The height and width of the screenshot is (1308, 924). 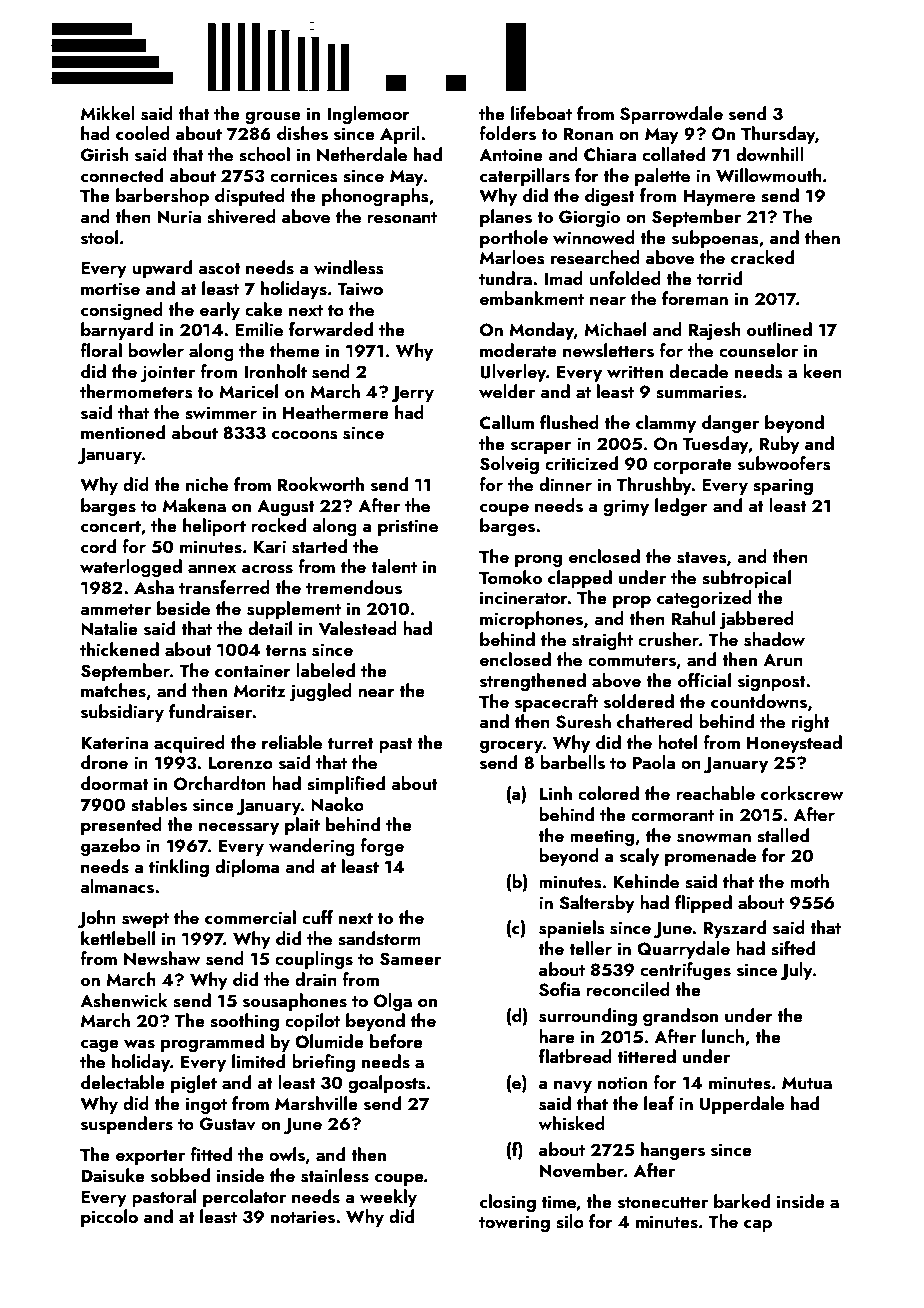 I want to click on lifeboat, so click(x=541, y=113).
